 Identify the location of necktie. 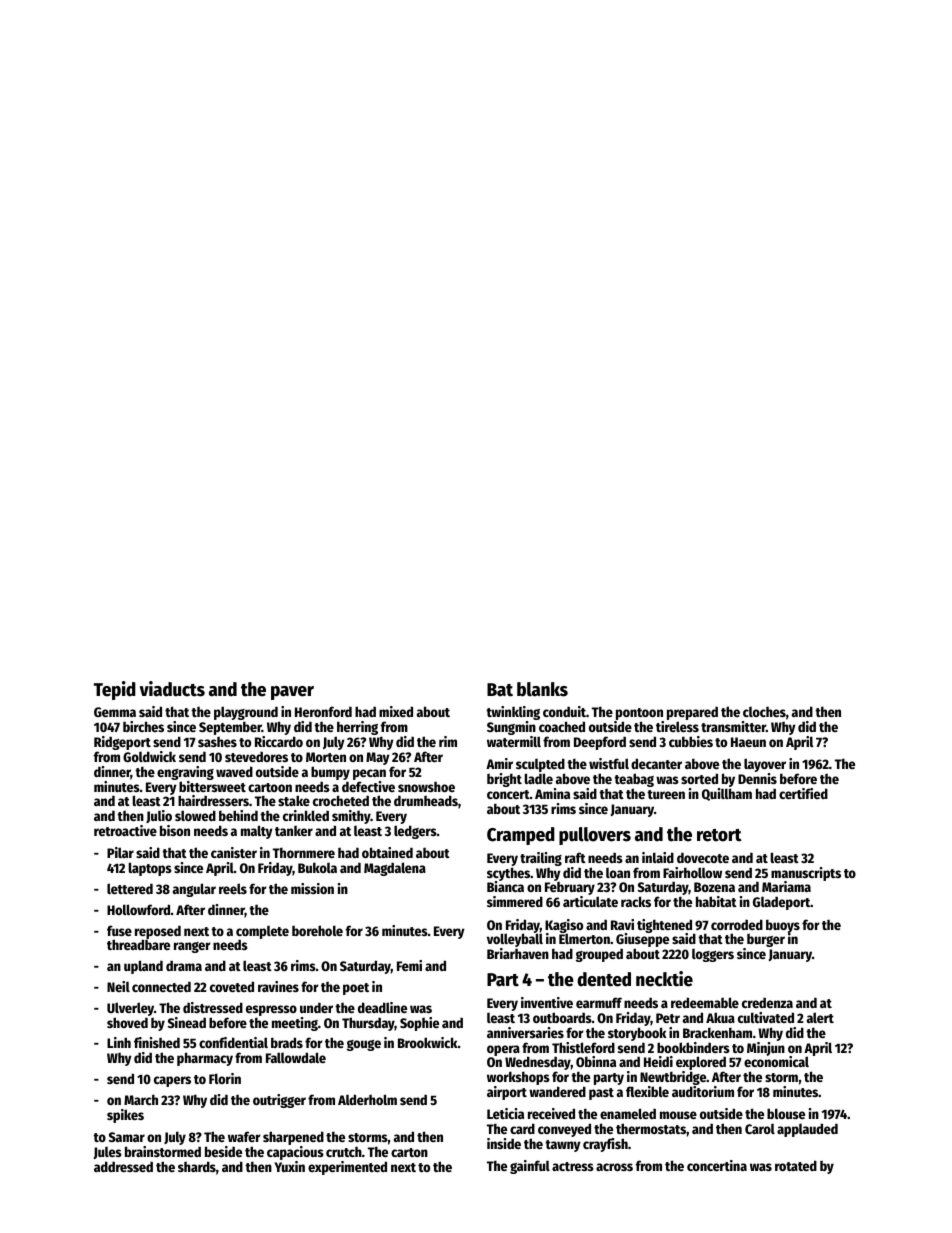
(664, 979).
